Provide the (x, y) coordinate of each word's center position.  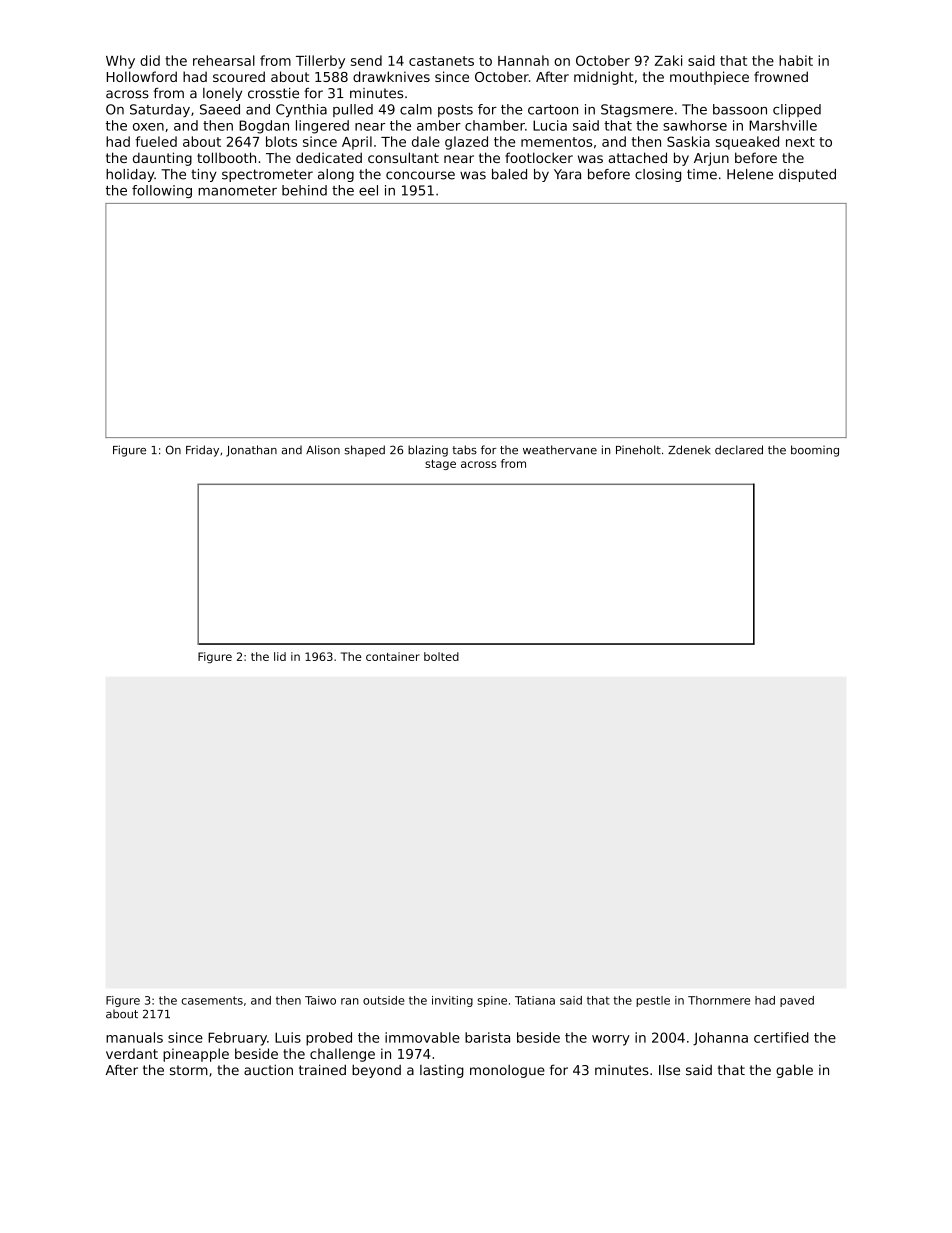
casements (212, 1000)
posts (455, 111)
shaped (364, 451)
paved (797, 1001)
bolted (441, 656)
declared (739, 450)
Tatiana (535, 1000)
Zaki (668, 60)
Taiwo (320, 1000)
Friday (202, 451)
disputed (807, 175)
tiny (204, 175)
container (393, 656)
